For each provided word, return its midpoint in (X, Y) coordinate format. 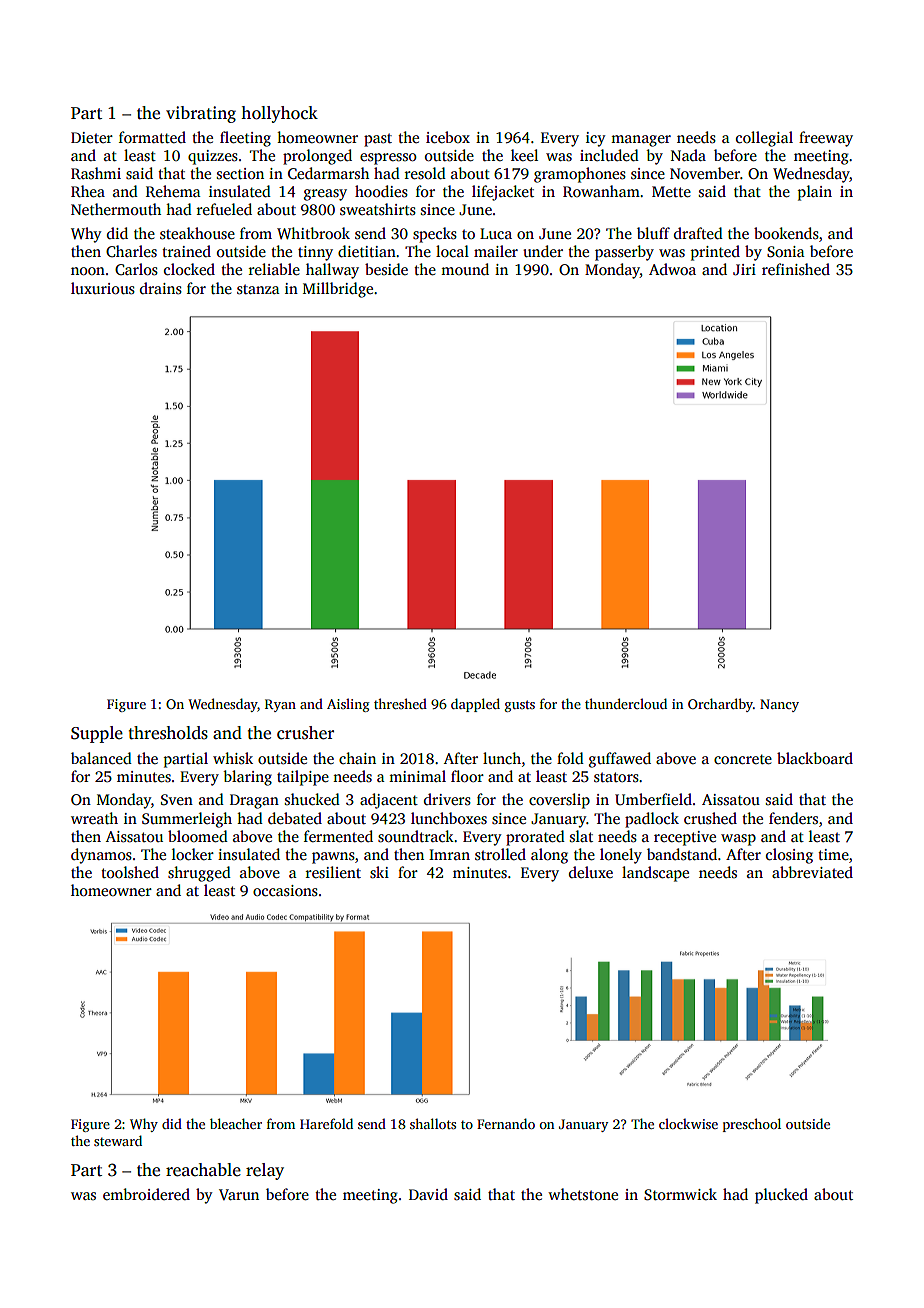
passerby (624, 253)
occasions (285, 891)
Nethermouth (116, 209)
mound (465, 269)
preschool (752, 1125)
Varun (239, 1194)
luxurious (103, 288)
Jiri (744, 270)
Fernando (506, 1123)
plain (815, 193)
